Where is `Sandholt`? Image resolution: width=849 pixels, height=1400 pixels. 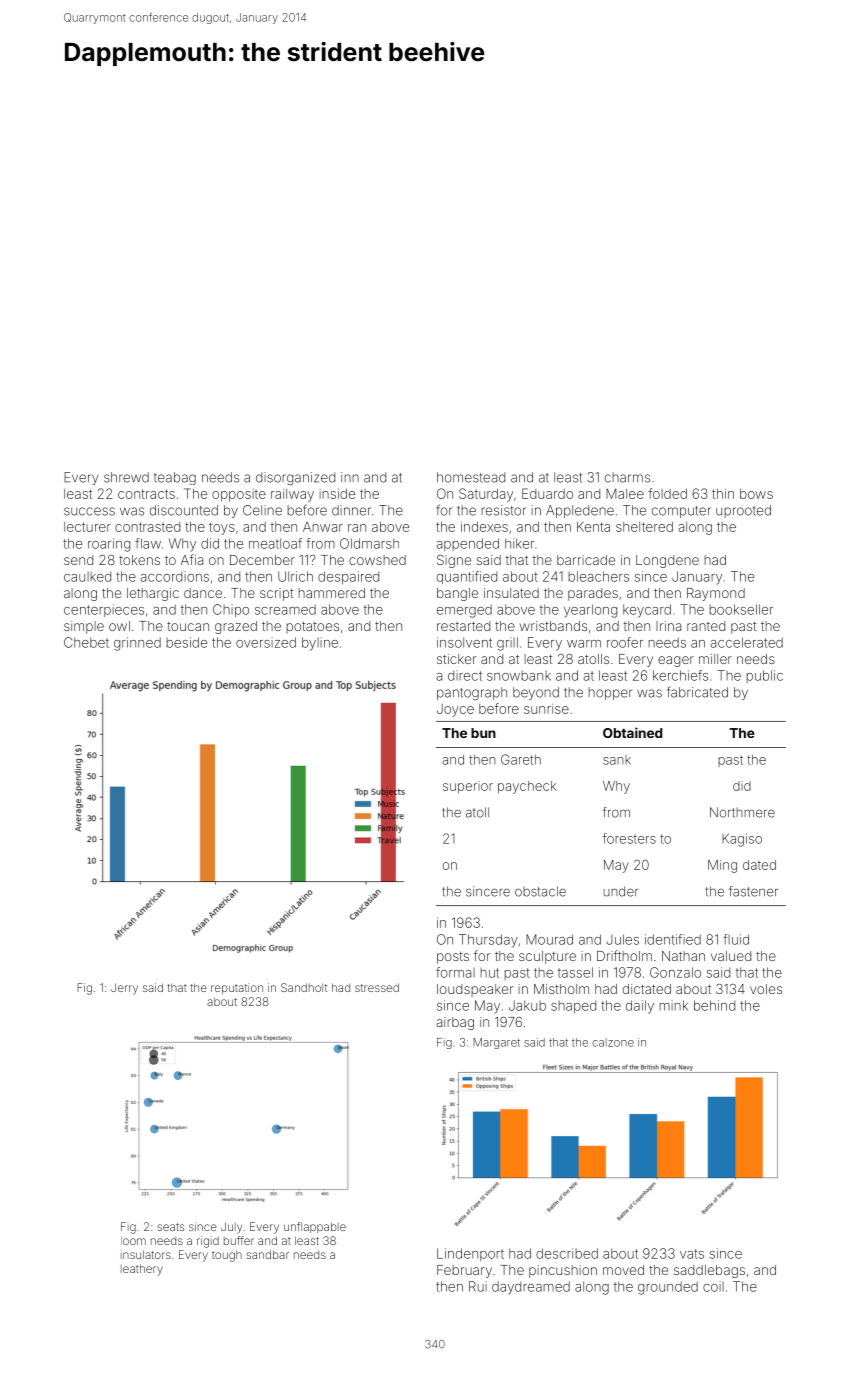 Sandholt is located at coordinates (304, 987).
